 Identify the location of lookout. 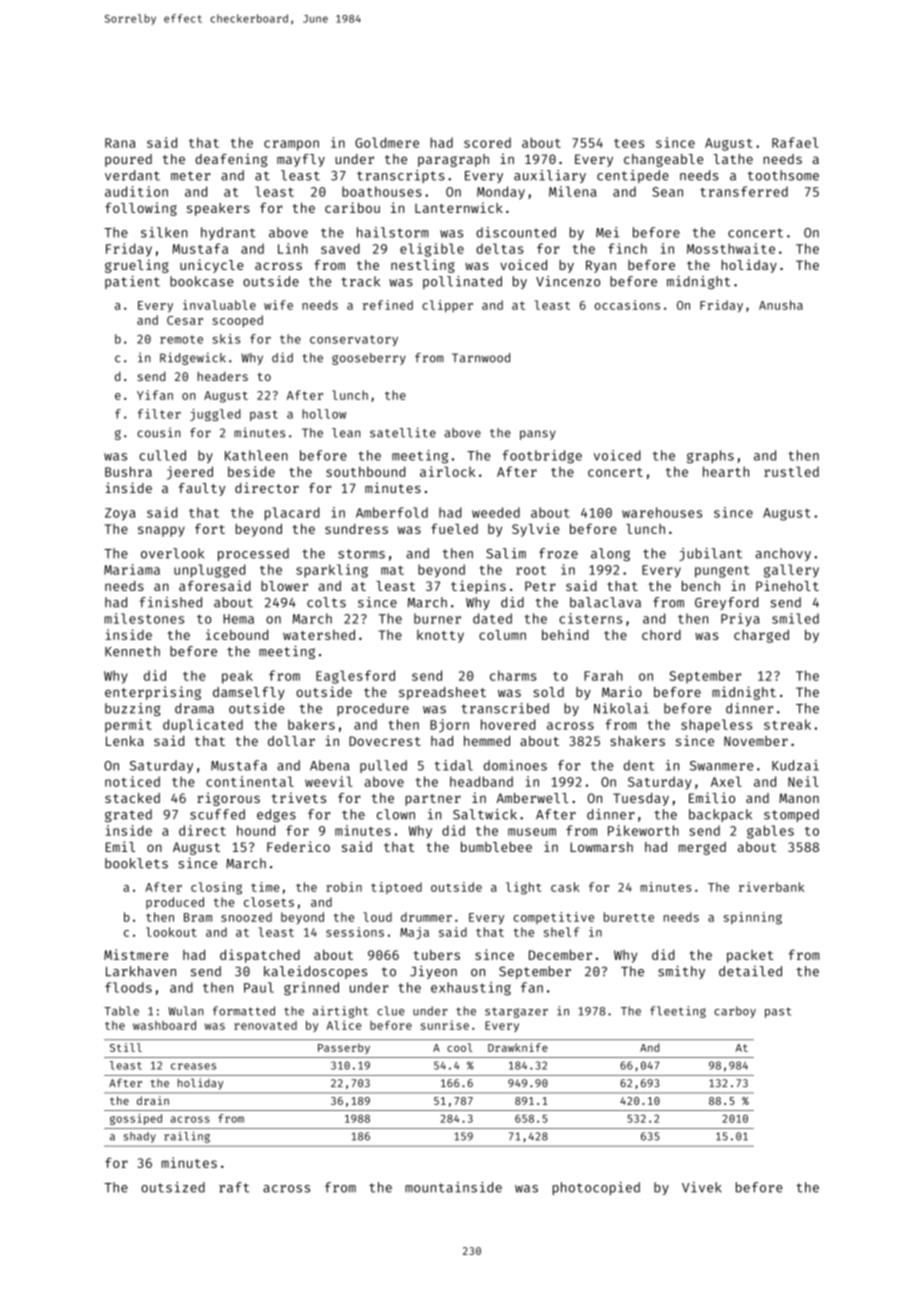
(171, 932).
